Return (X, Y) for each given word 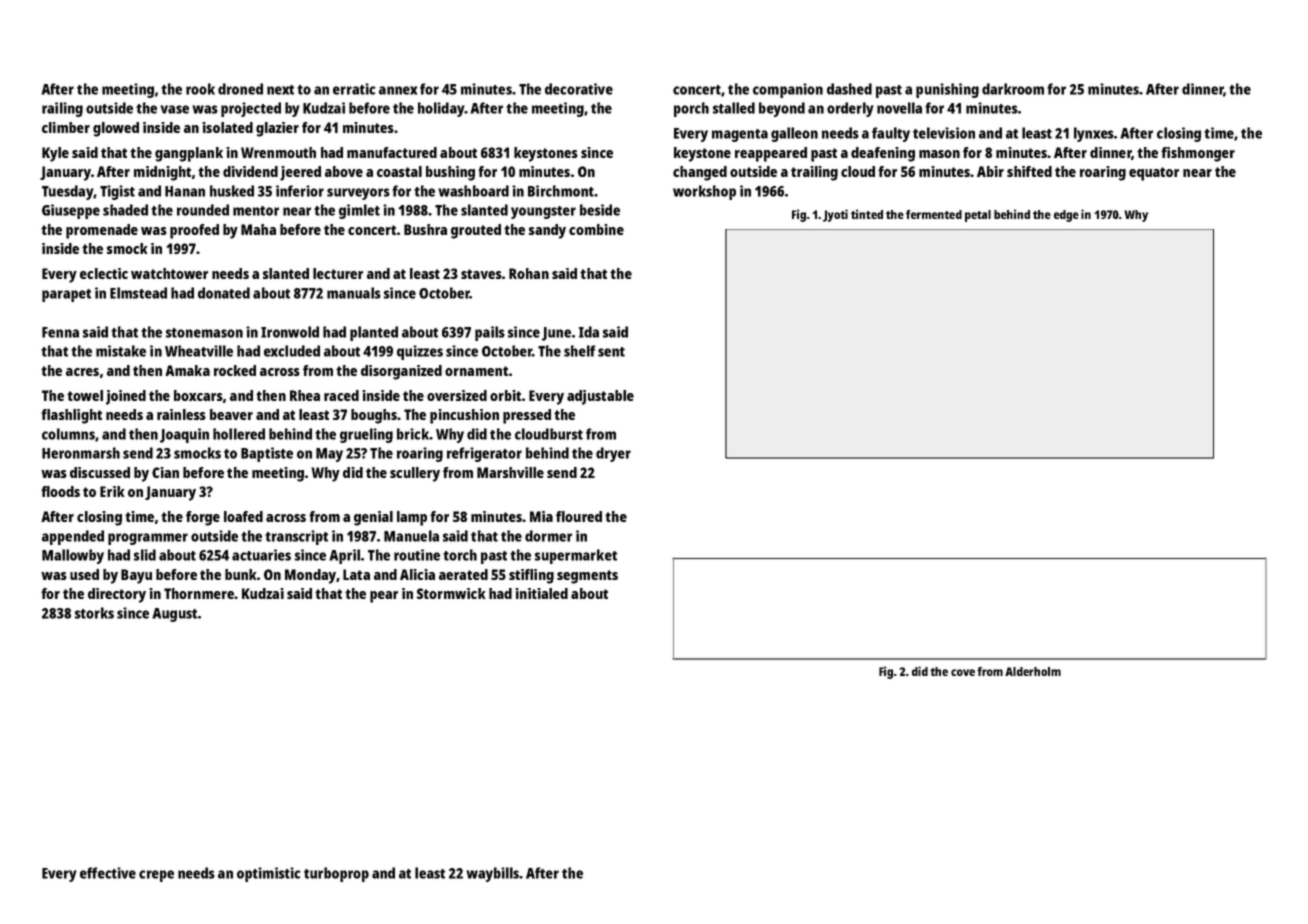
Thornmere (199, 593)
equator (1154, 174)
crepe (156, 876)
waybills (493, 874)
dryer (613, 454)
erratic (354, 89)
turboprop (336, 874)
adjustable (600, 397)
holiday (441, 109)
